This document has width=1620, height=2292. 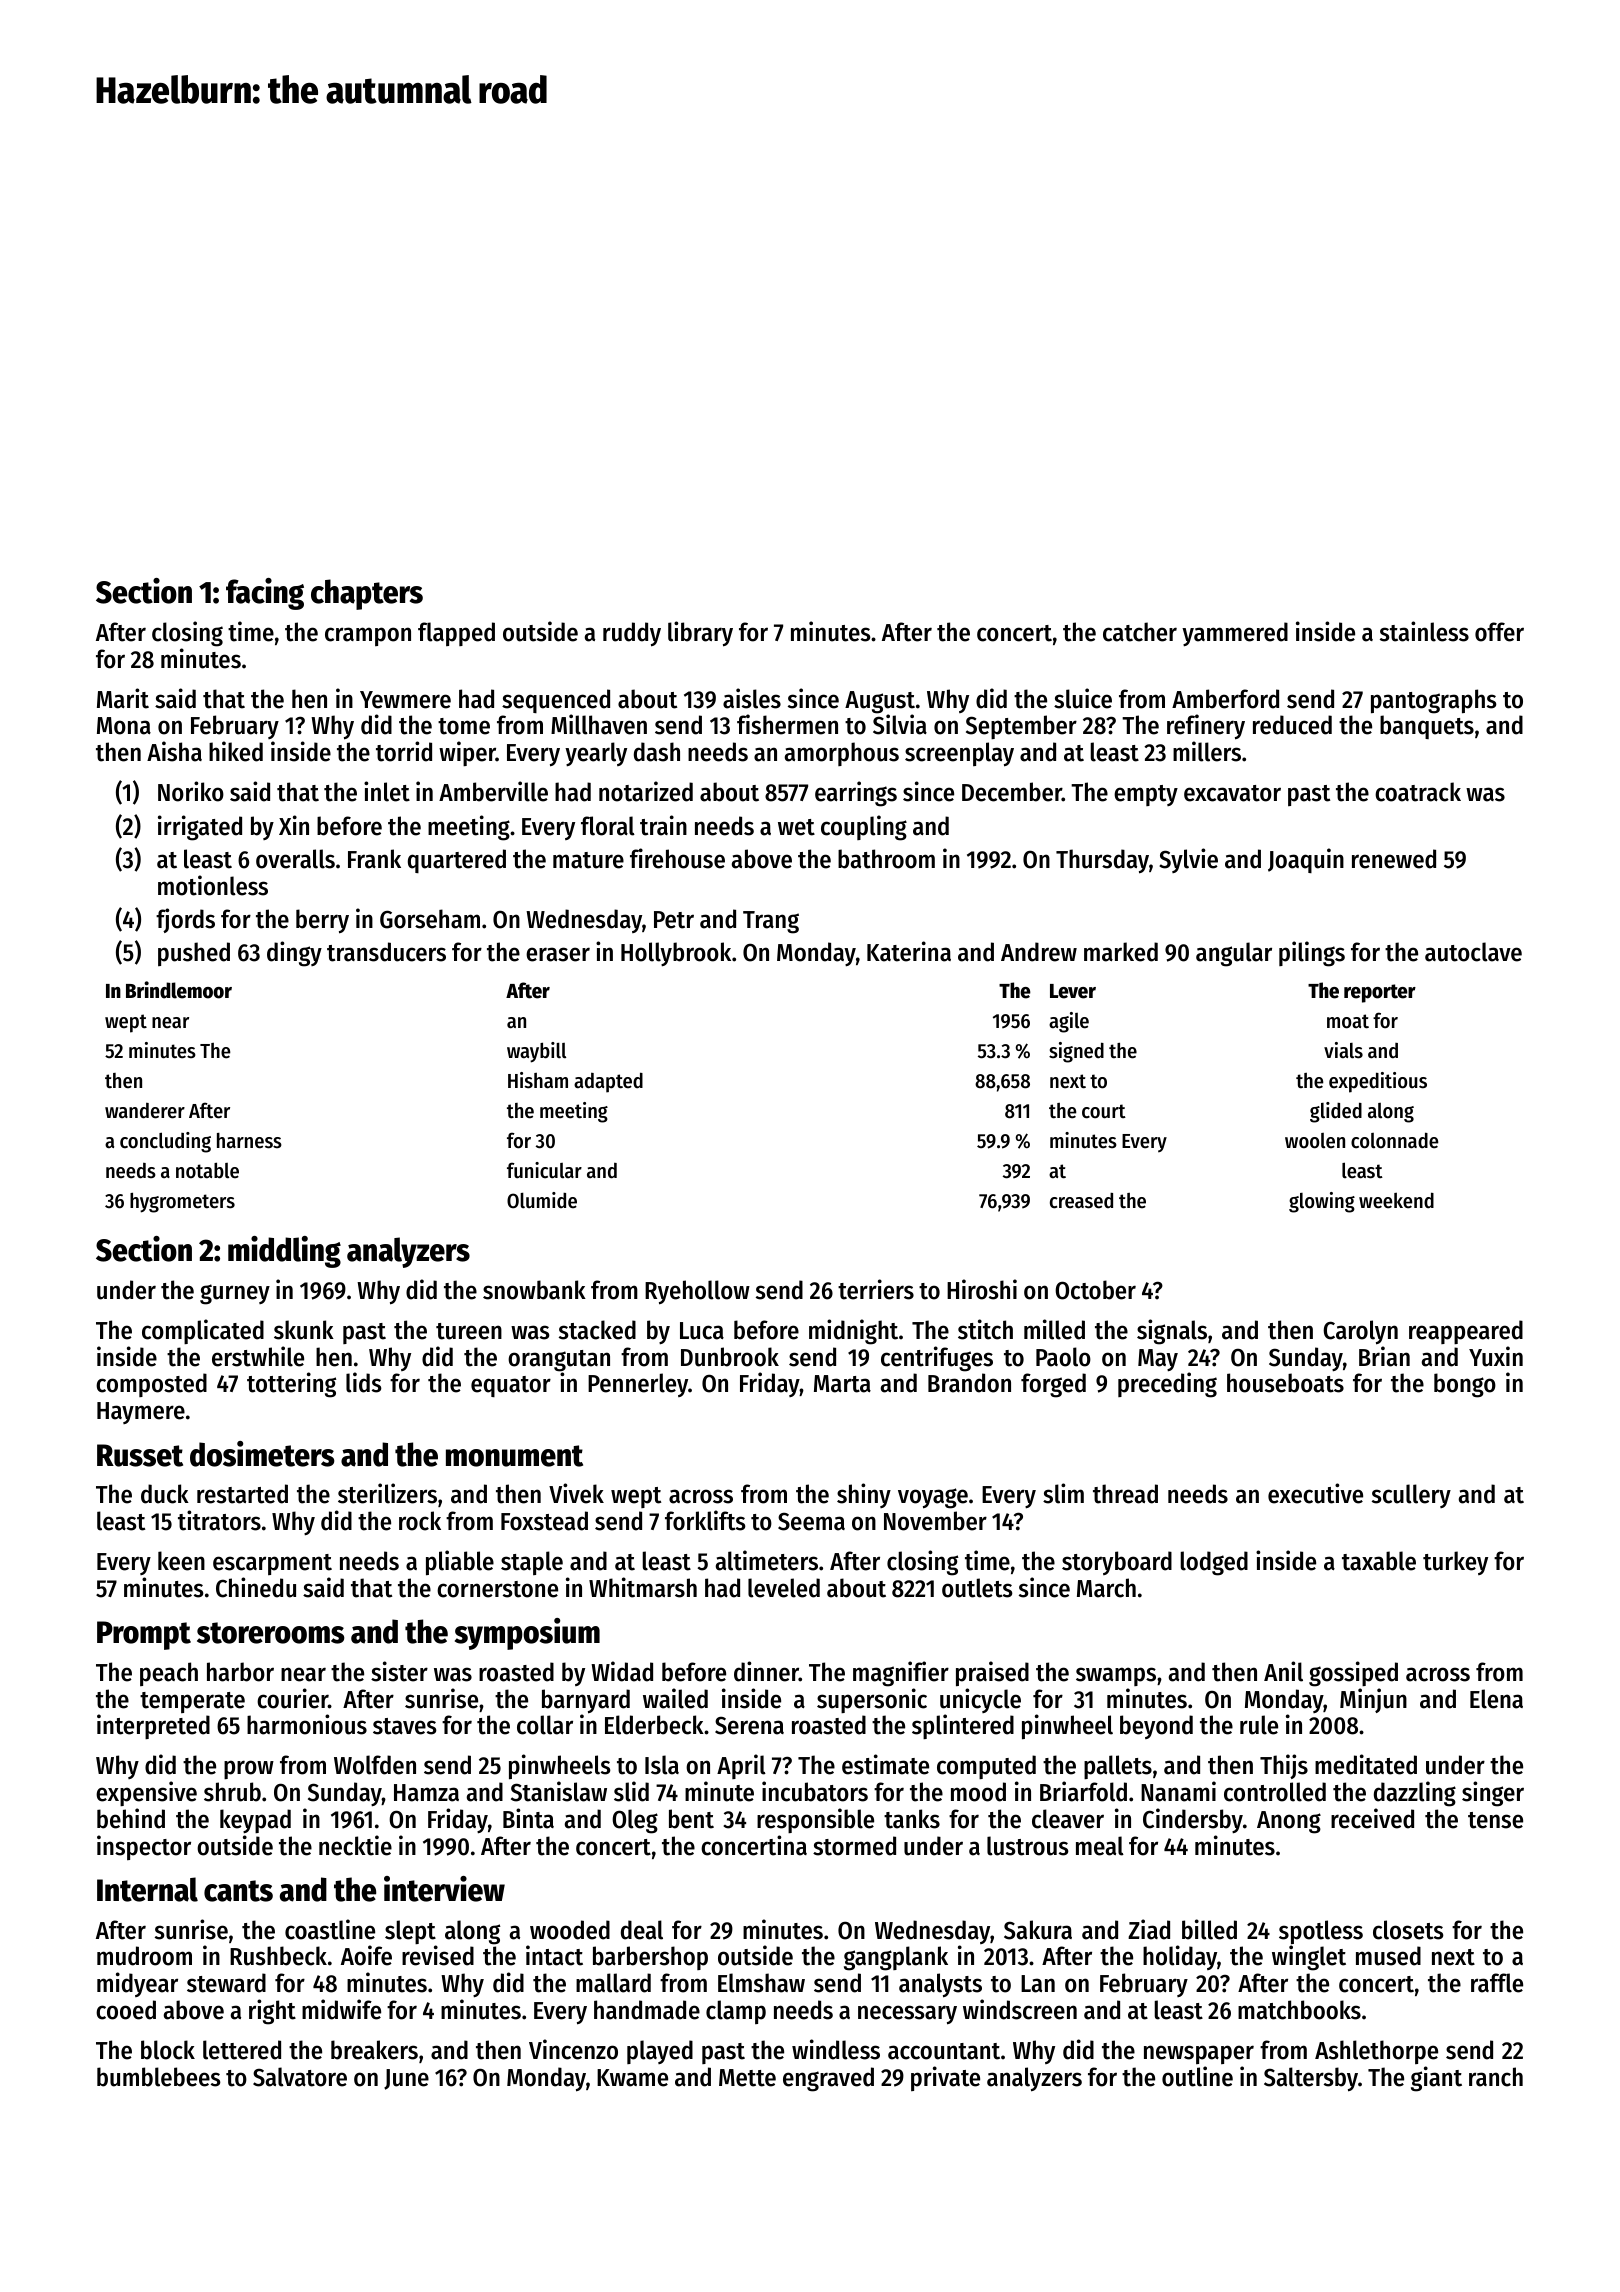 What do you see at coordinates (1495, 1820) in the document?
I see `tense` at bounding box center [1495, 1820].
